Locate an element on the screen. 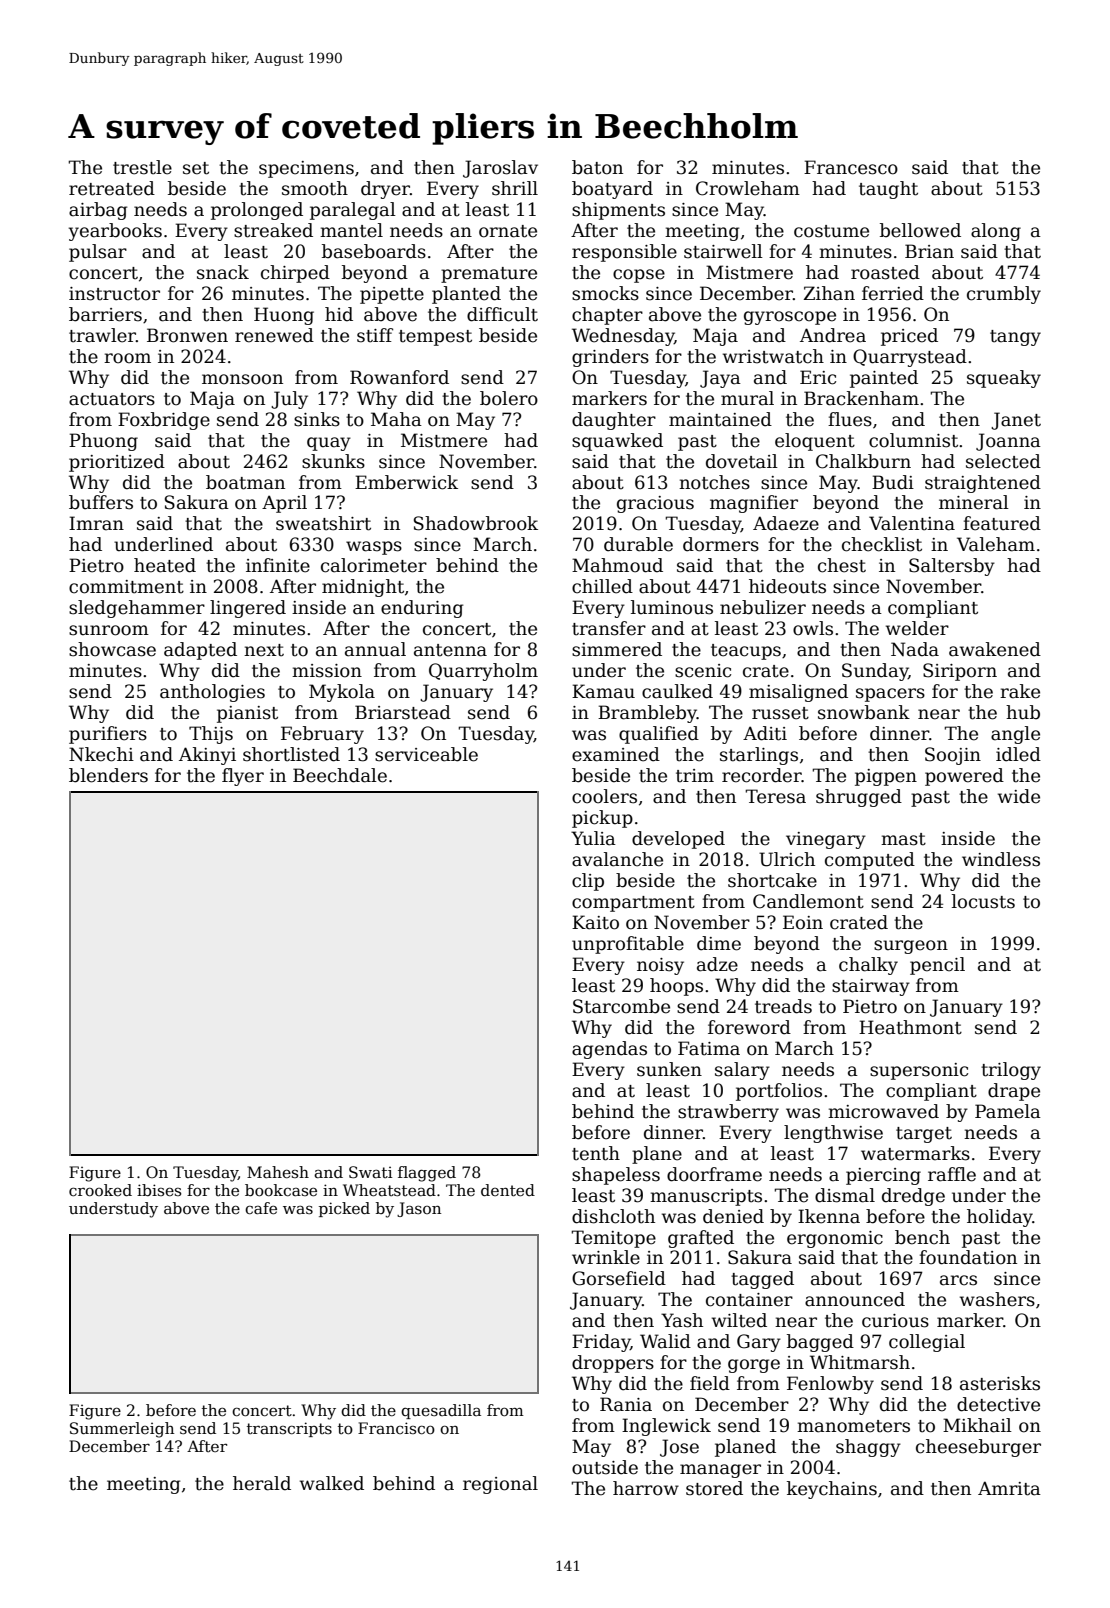 The width and height of the screenshot is (1110, 1608). bench is located at coordinates (922, 1237).
